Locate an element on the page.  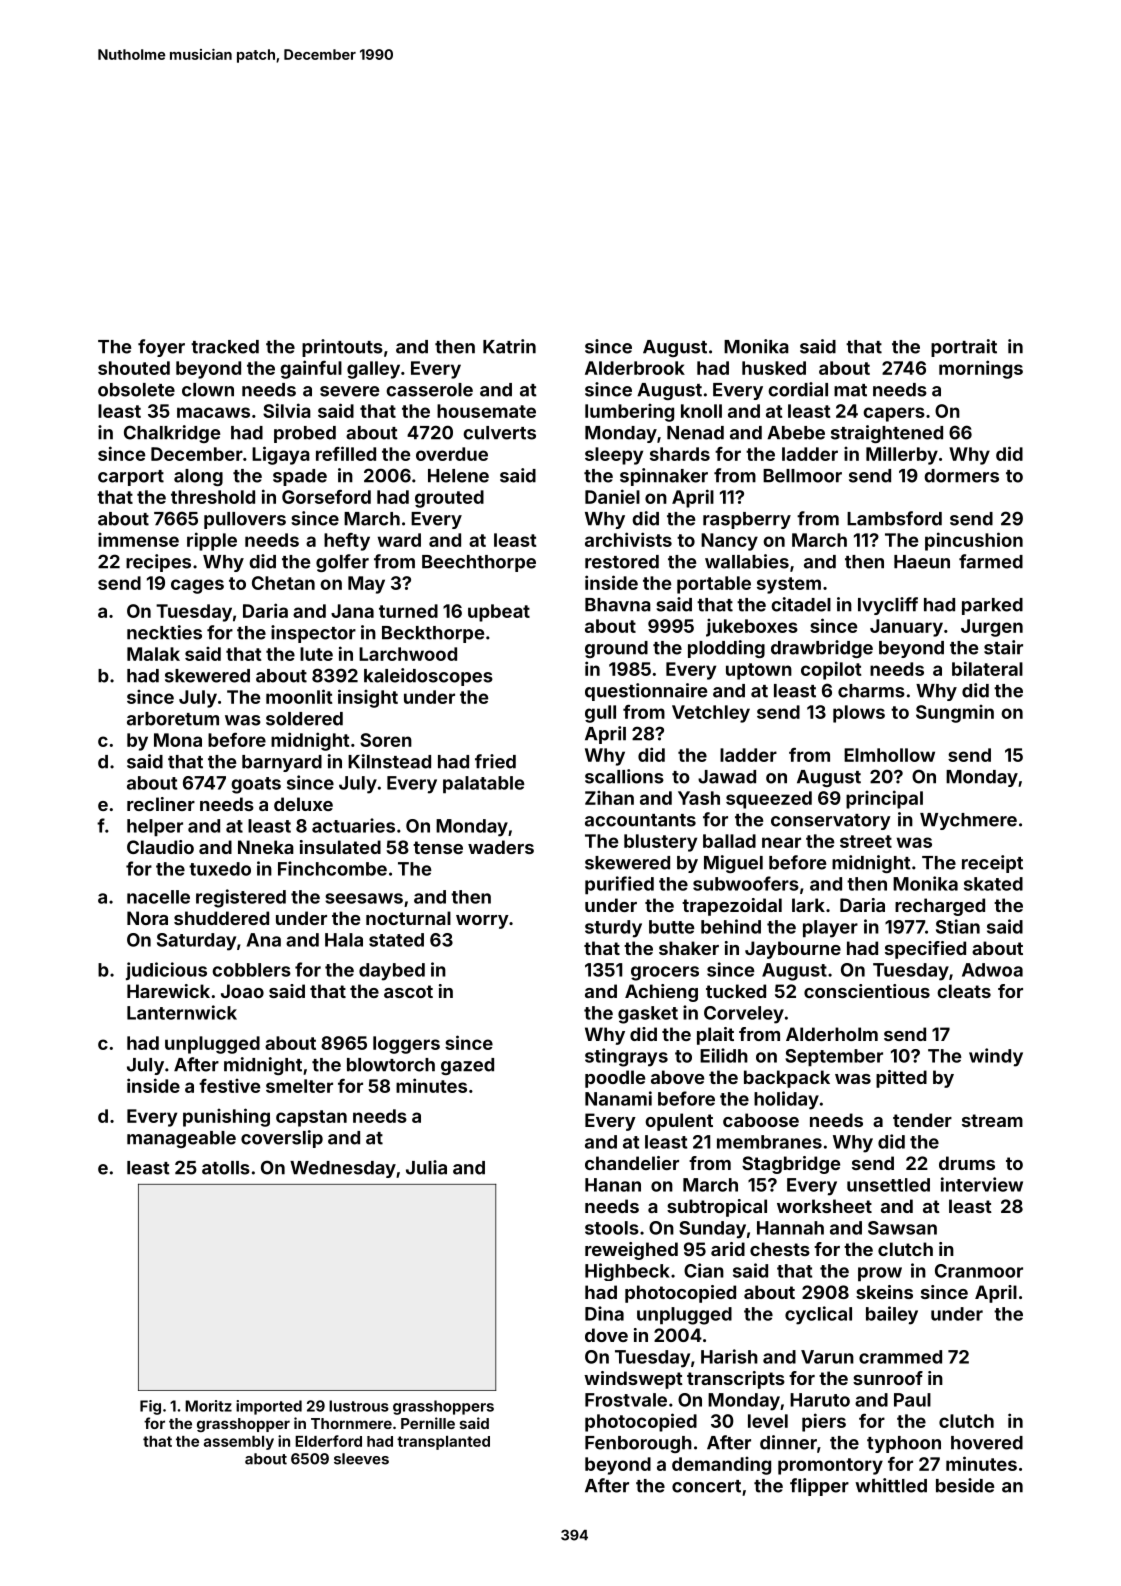
Lanternwick is located at coordinates (182, 1012).
